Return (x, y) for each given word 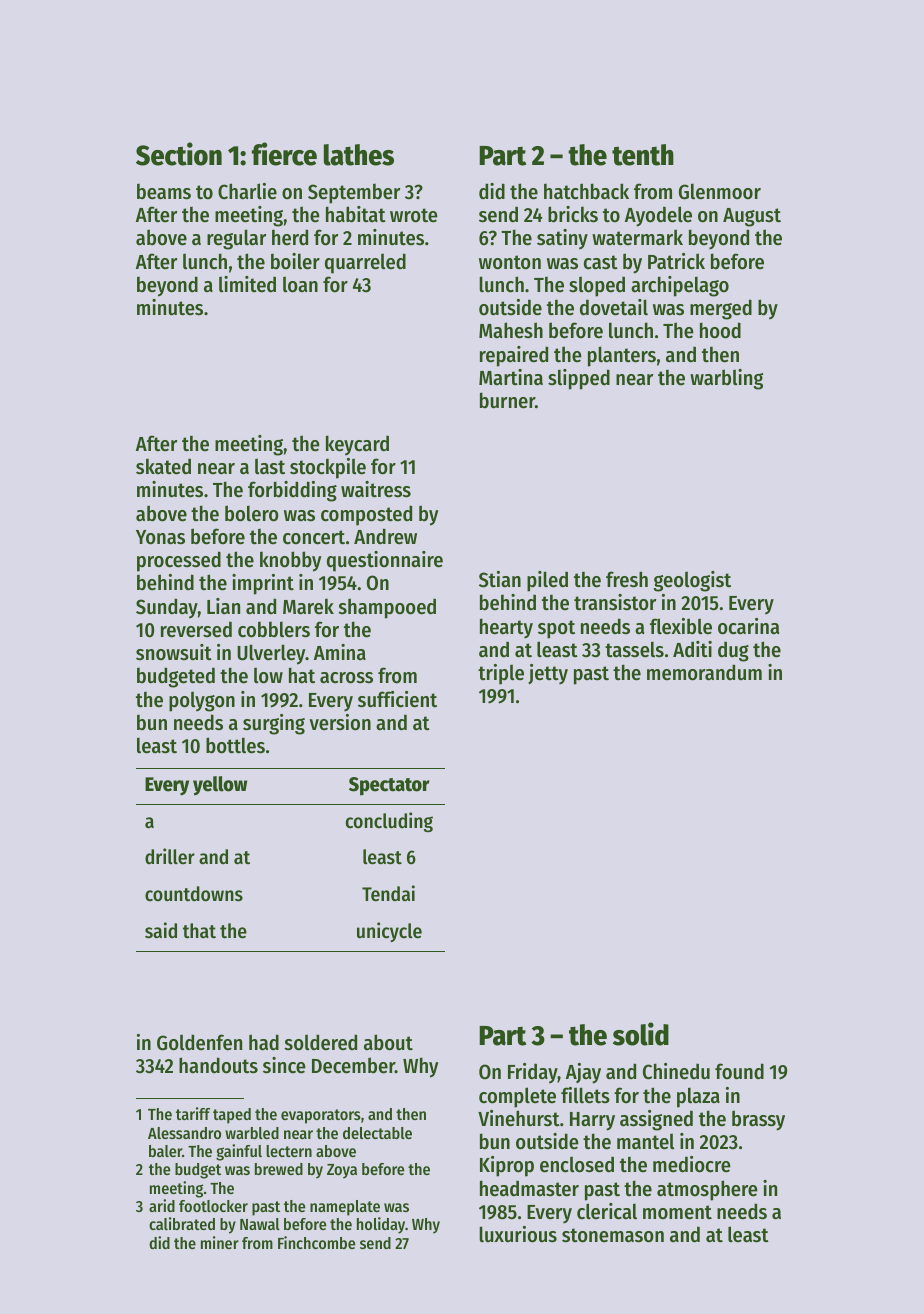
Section (179, 154)
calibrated (182, 1223)
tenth (643, 155)
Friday (533, 1073)
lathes (359, 155)
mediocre (692, 1164)
